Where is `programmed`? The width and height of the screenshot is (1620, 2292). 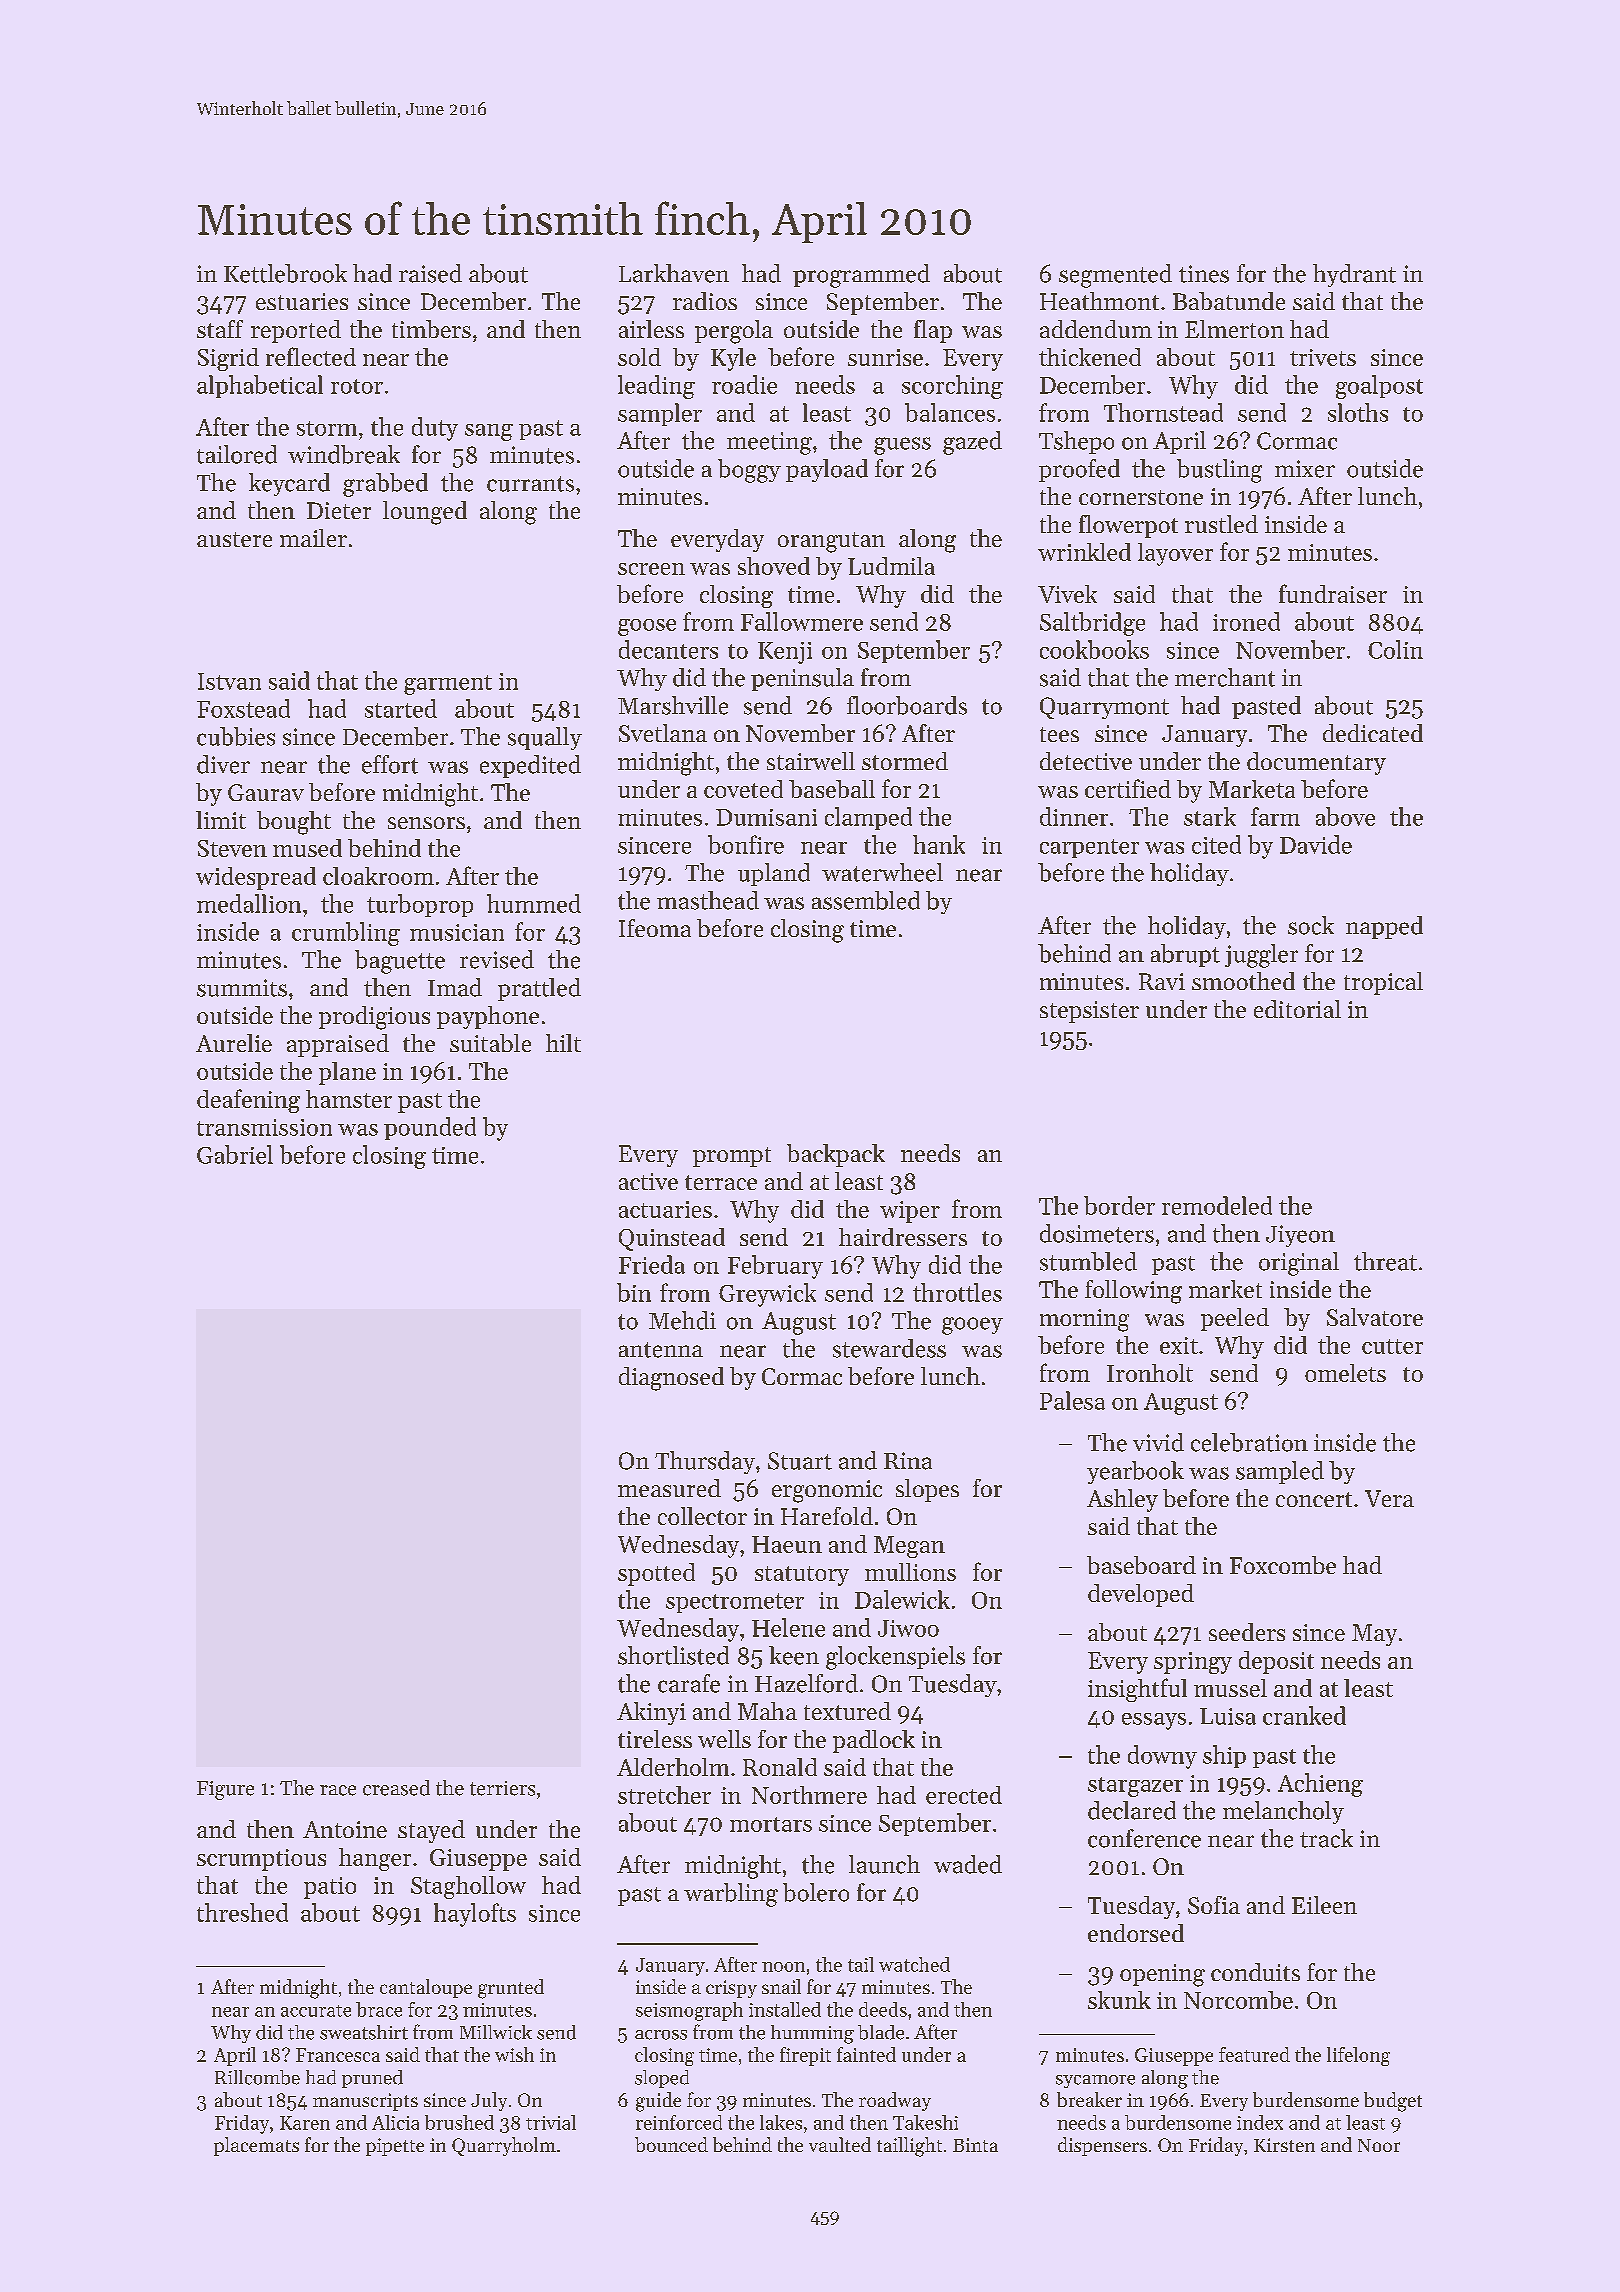 programmed is located at coordinates (861, 276).
